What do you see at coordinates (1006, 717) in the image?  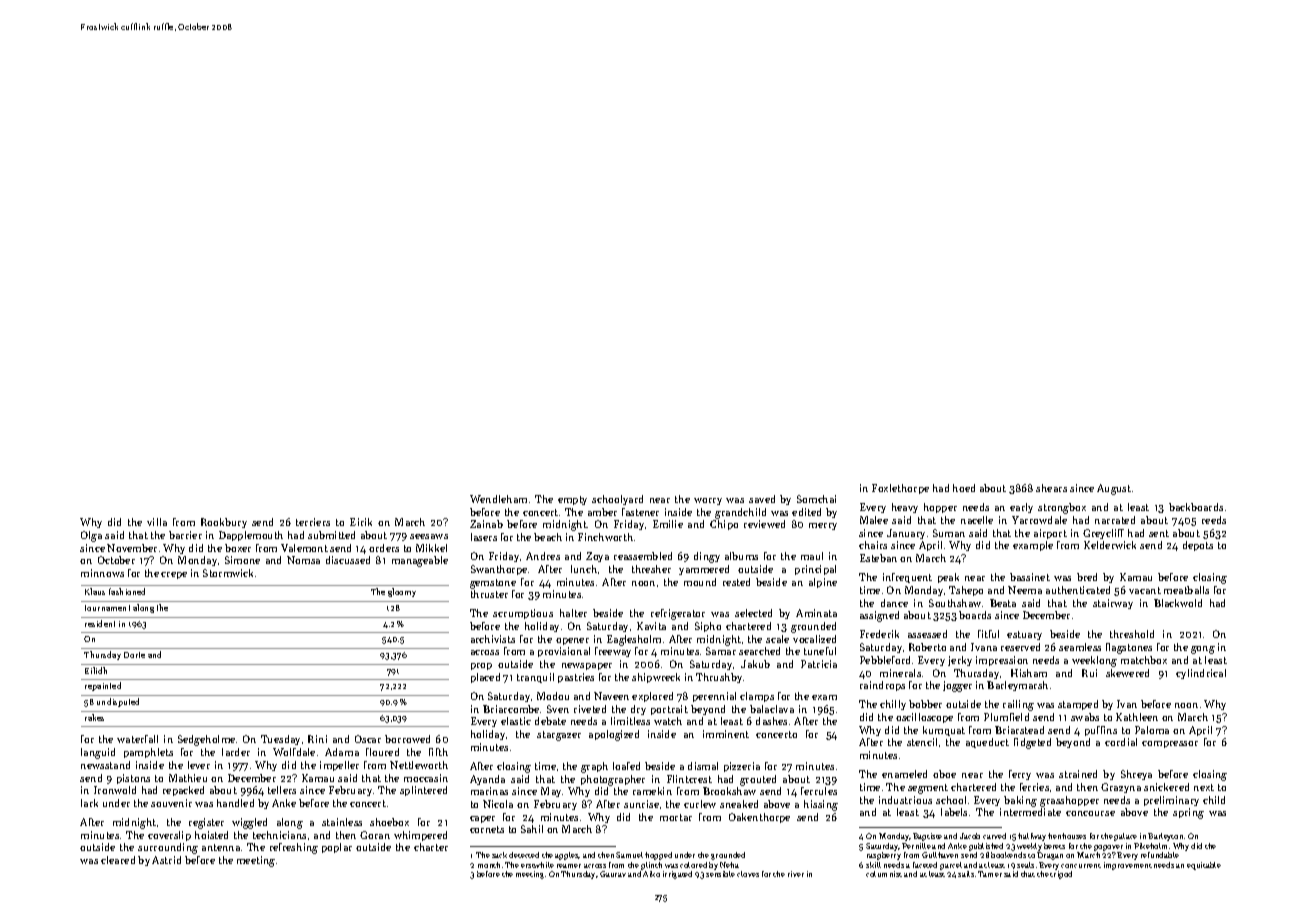 I see `Plumfield` at bounding box center [1006, 717].
